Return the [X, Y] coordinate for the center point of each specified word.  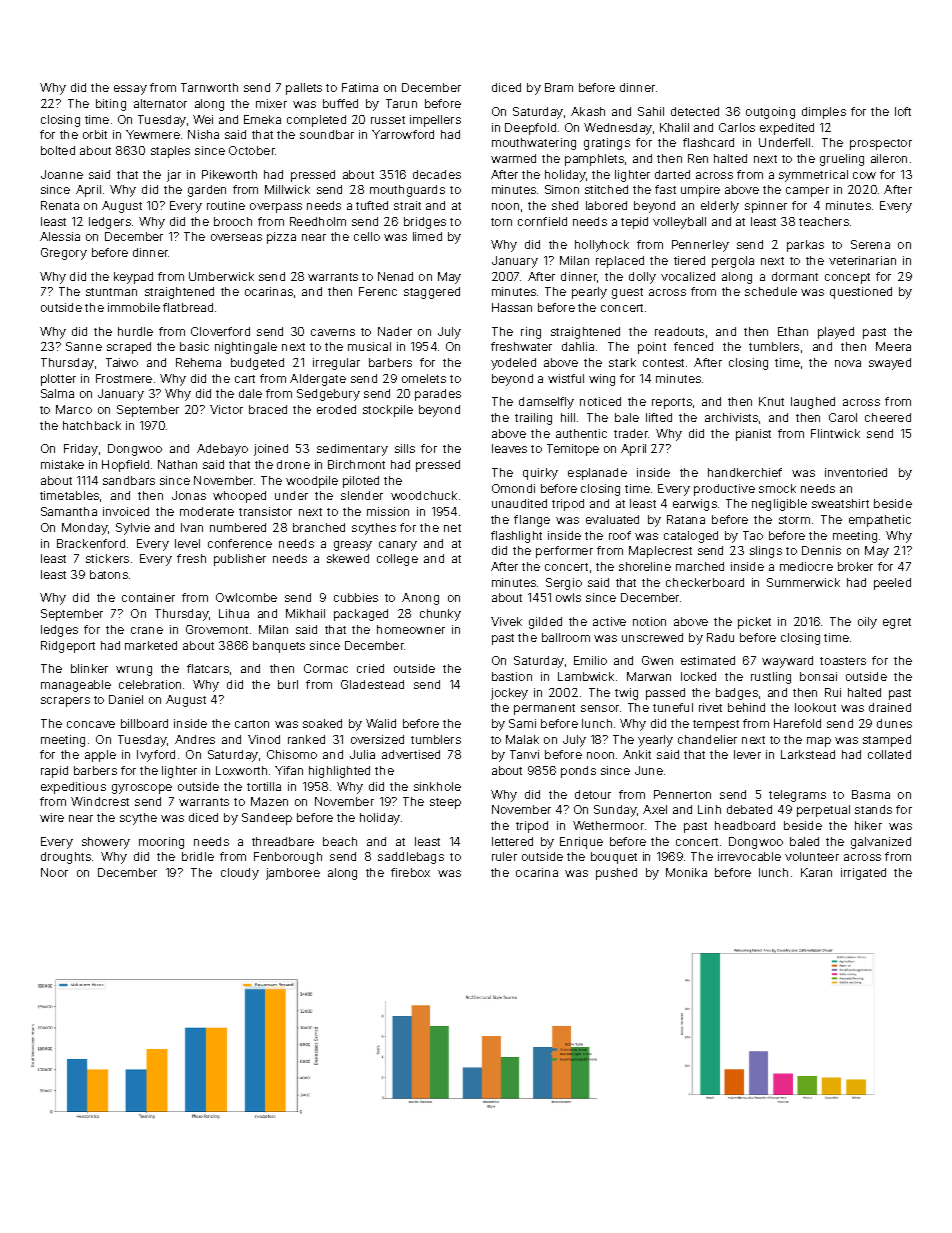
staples [170, 152]
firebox [410, 872]
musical [369, 346]
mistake [62, 464]
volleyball [679, 223]
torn [501, 222]
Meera [893, 346]
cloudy [240, 874]
